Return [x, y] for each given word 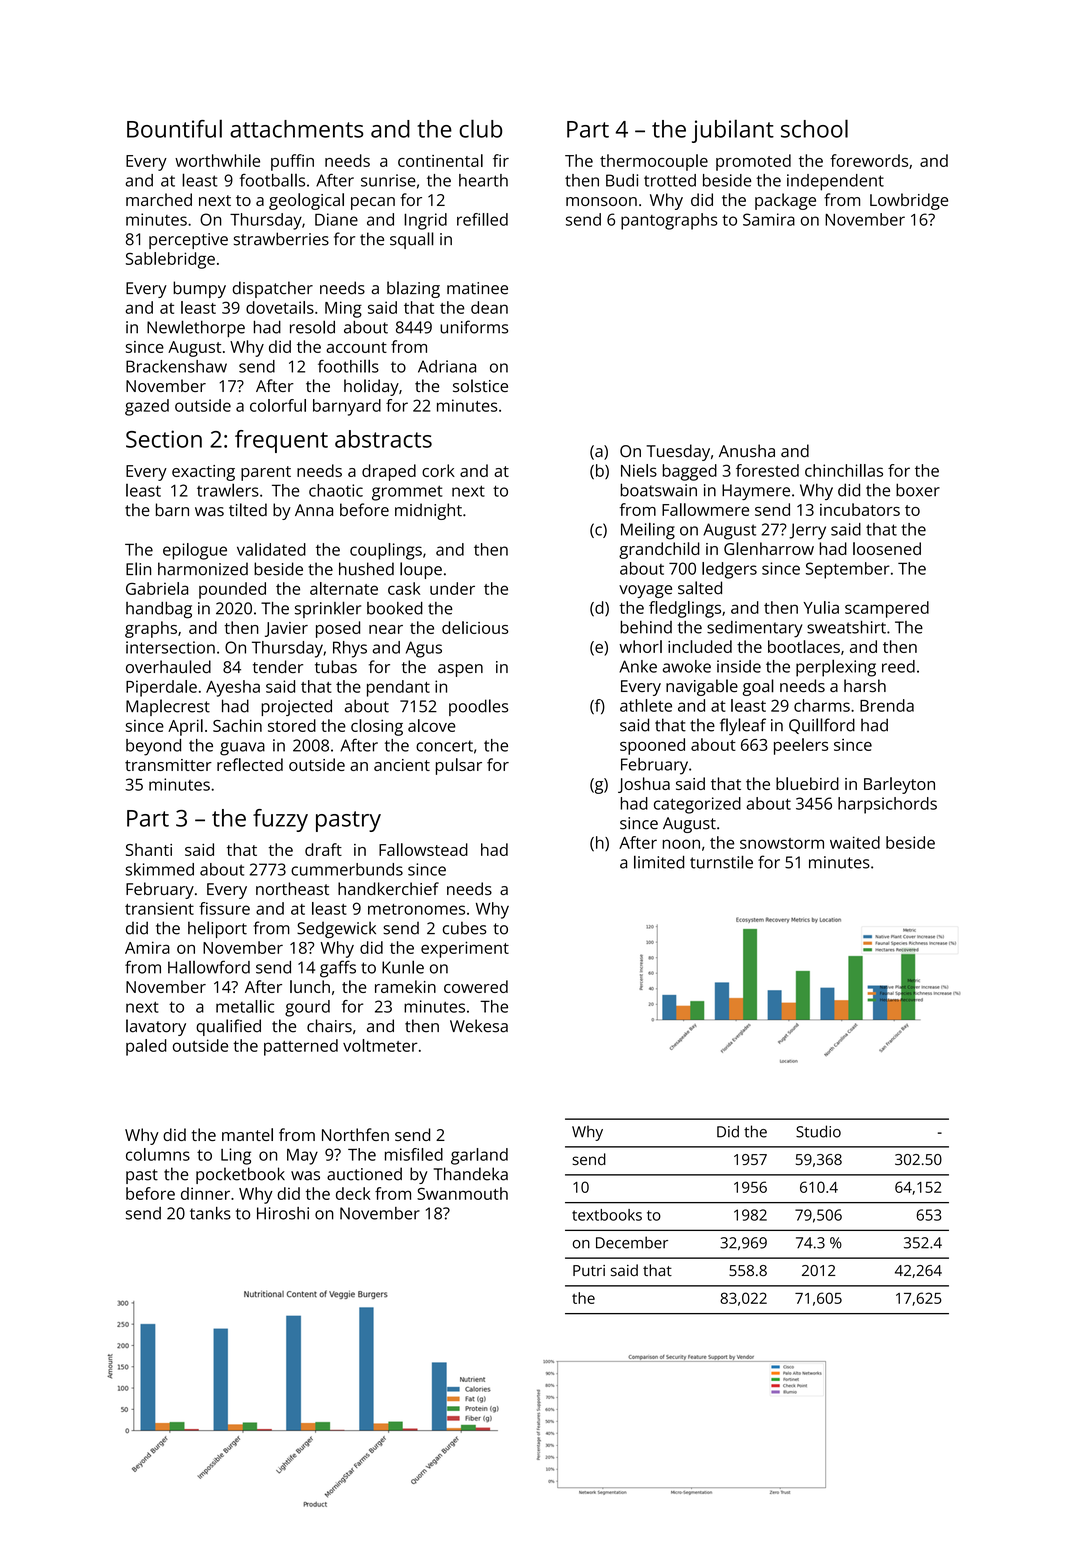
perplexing [836, 668]
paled [146, 1047]
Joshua [644, 785]
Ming [343, 309]
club [480, 128]
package [785, 201]
